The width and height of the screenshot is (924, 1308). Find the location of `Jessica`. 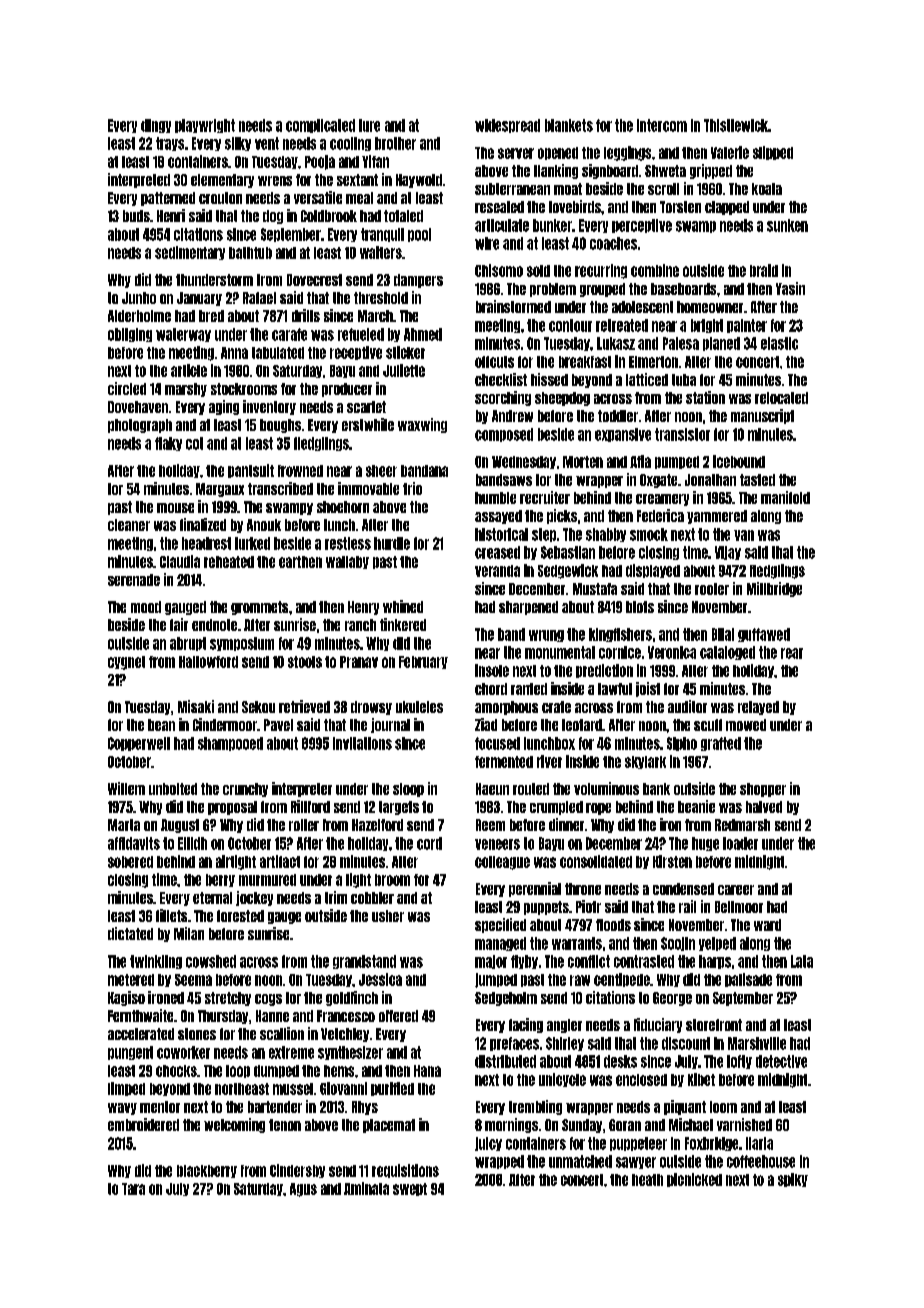

Jessica is located at coordinates (380, 979).
